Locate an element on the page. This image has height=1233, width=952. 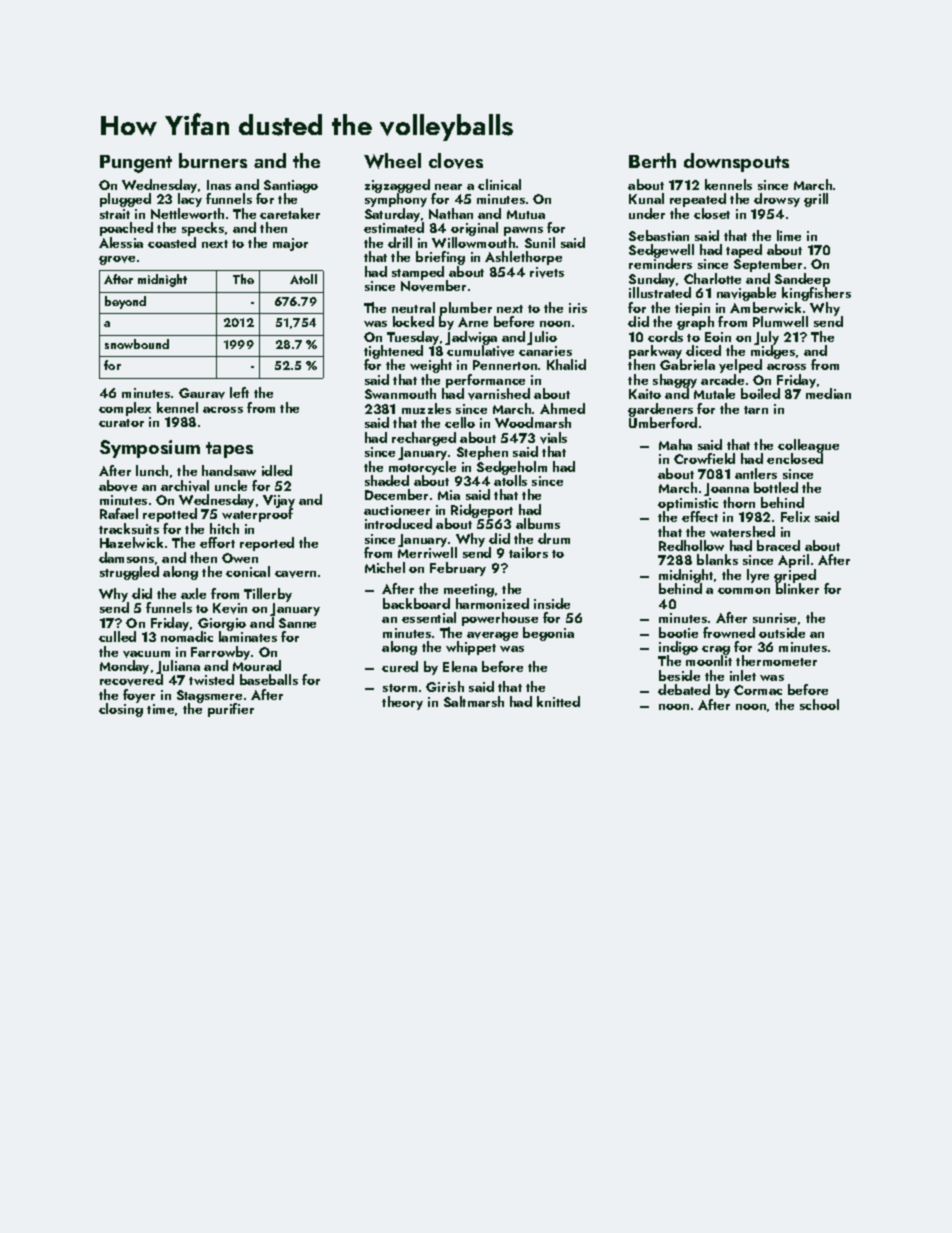
inlet is located at coordinates (743, 675).
